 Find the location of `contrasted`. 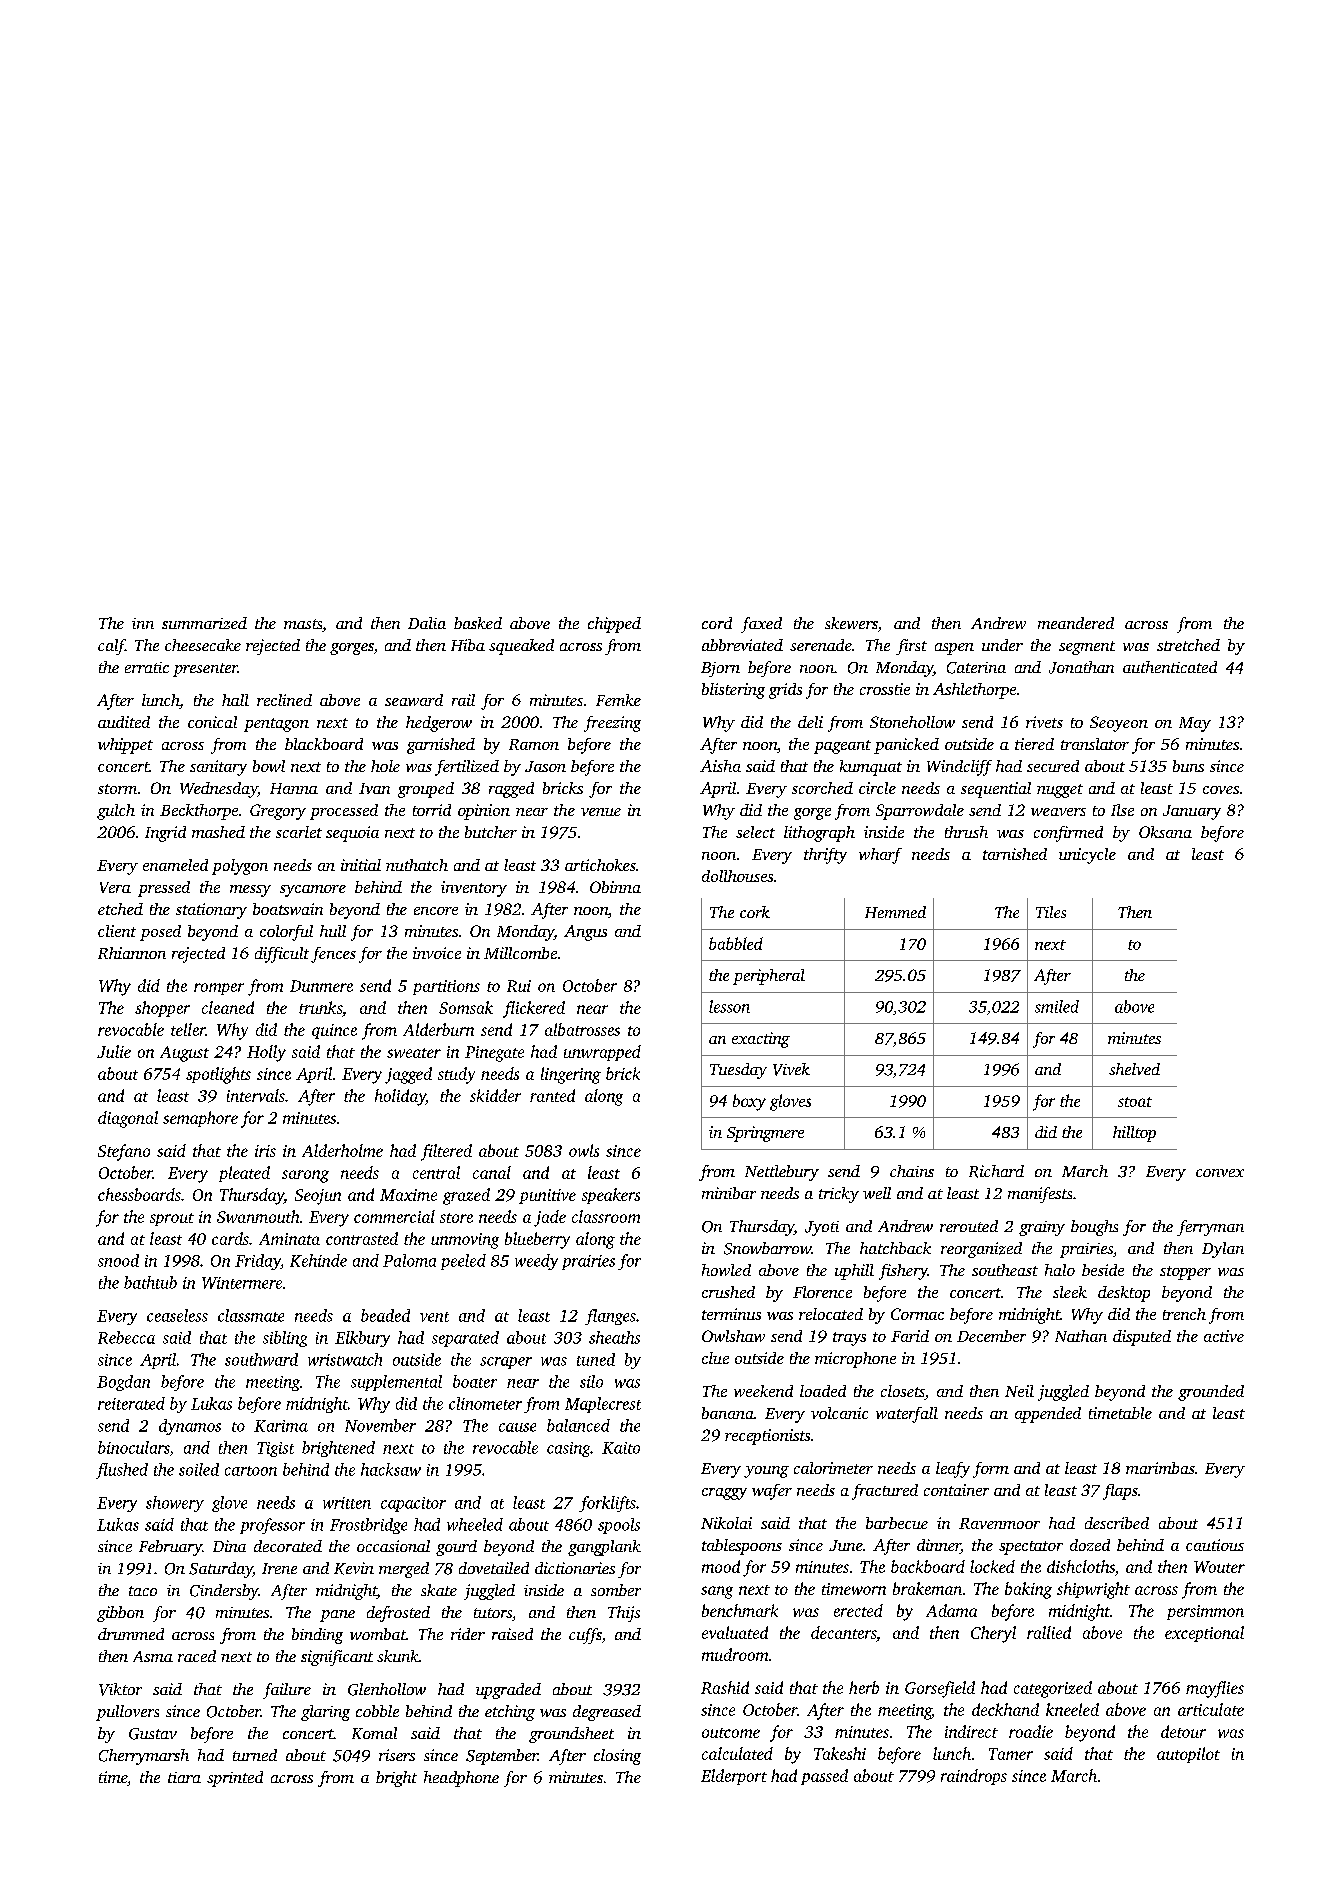

contrasted is located at coordinates (362, 1238).
